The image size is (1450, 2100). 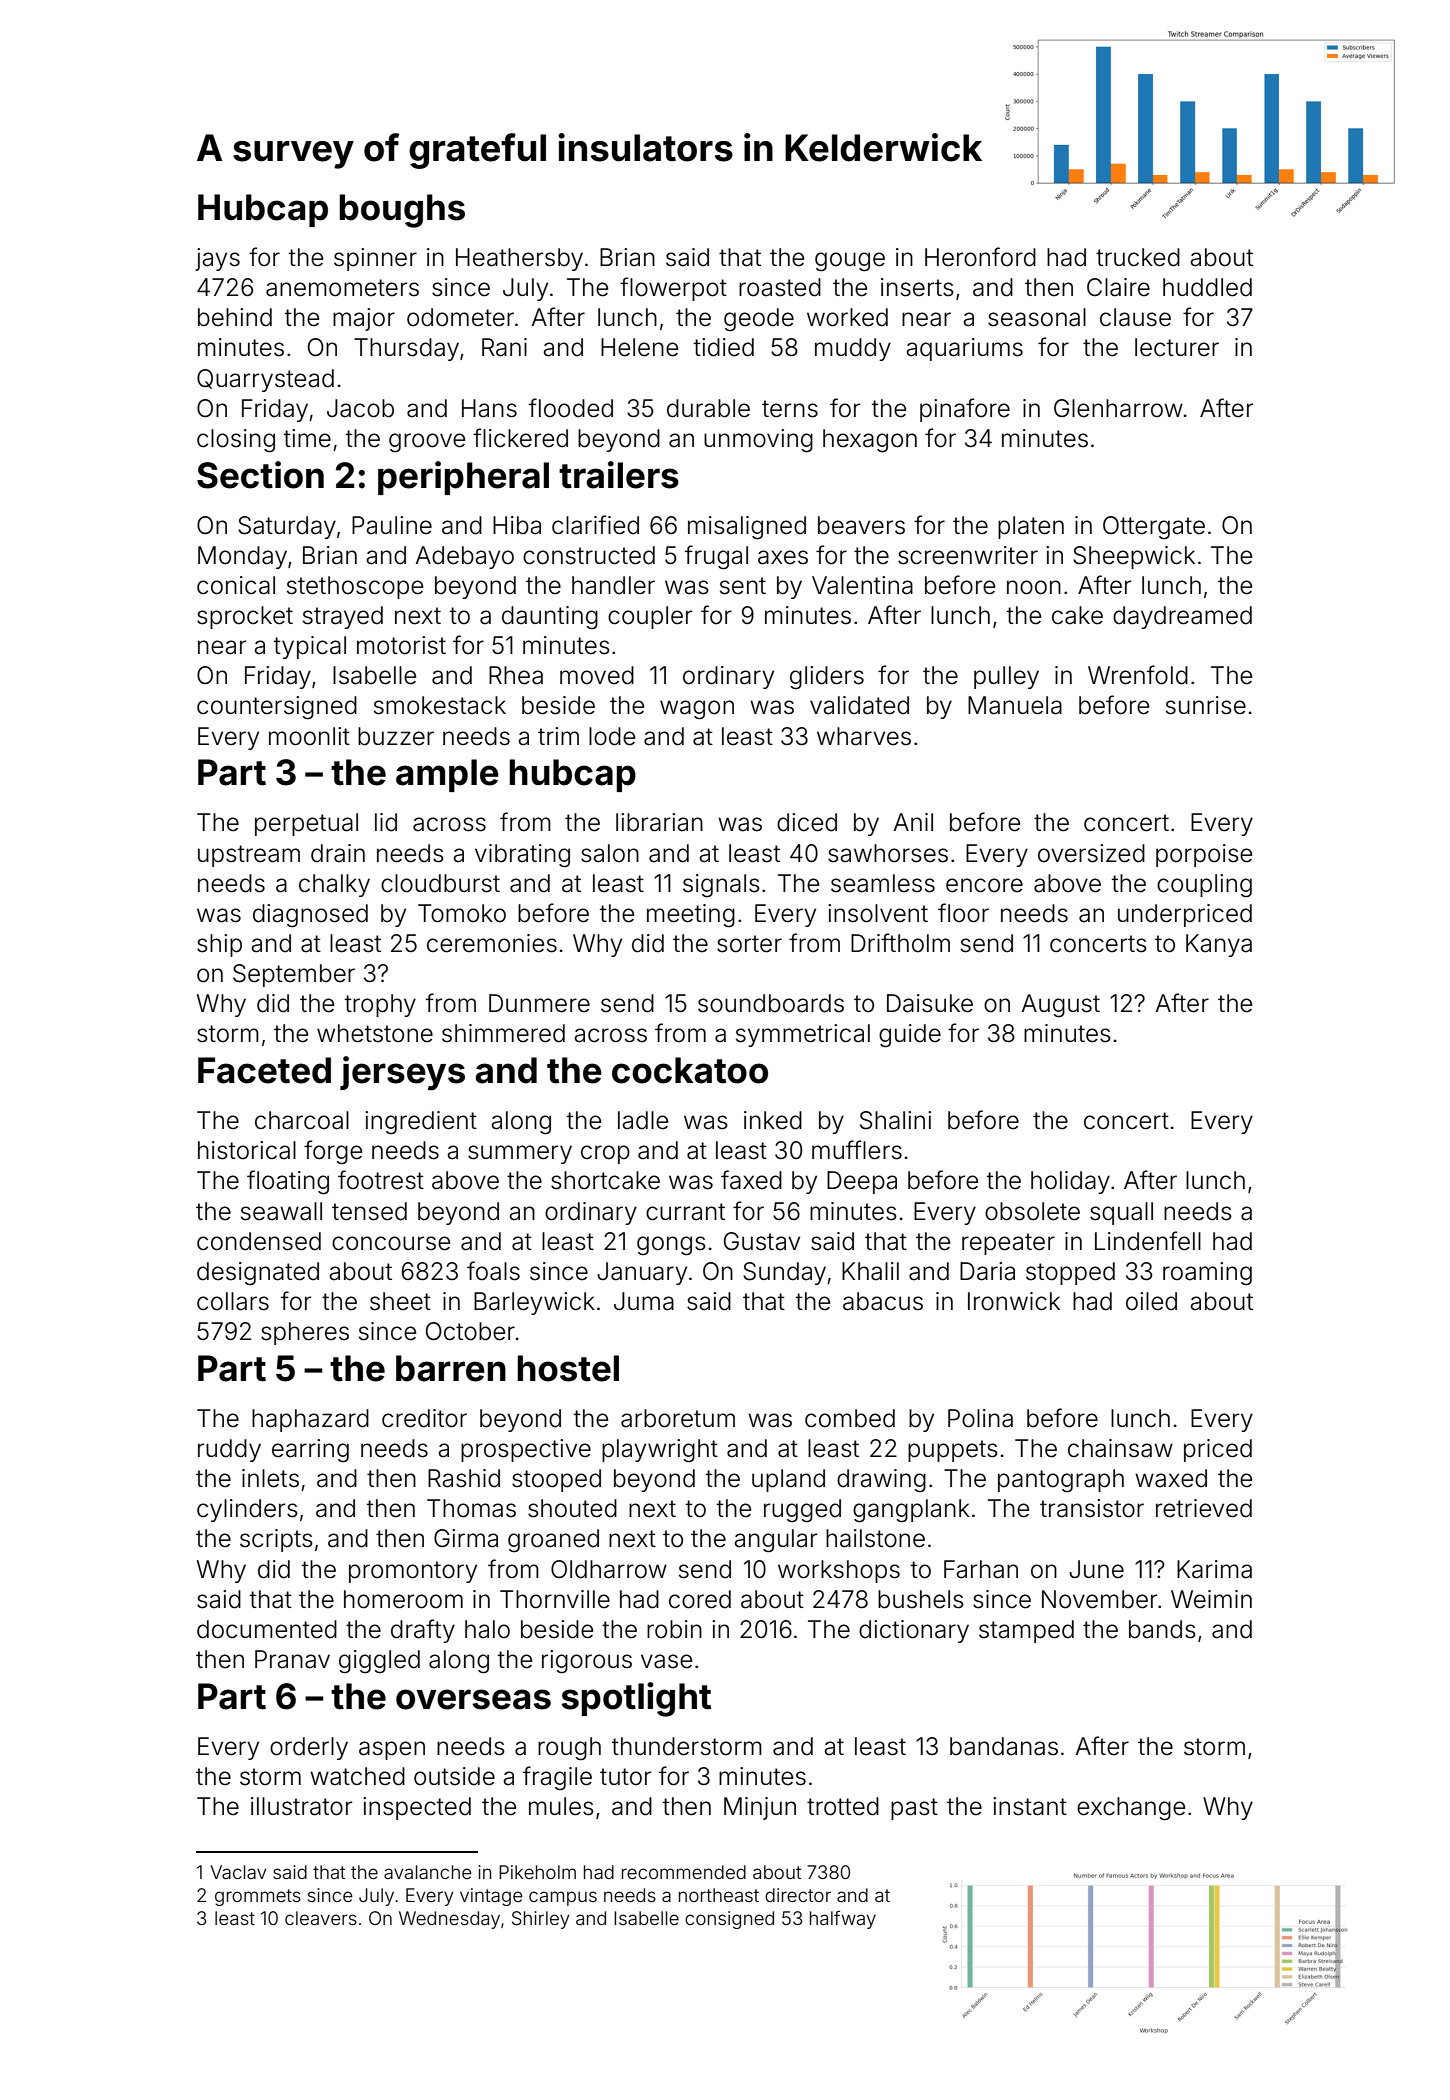 I want to click on Helene, so click(x=639, y=347).
